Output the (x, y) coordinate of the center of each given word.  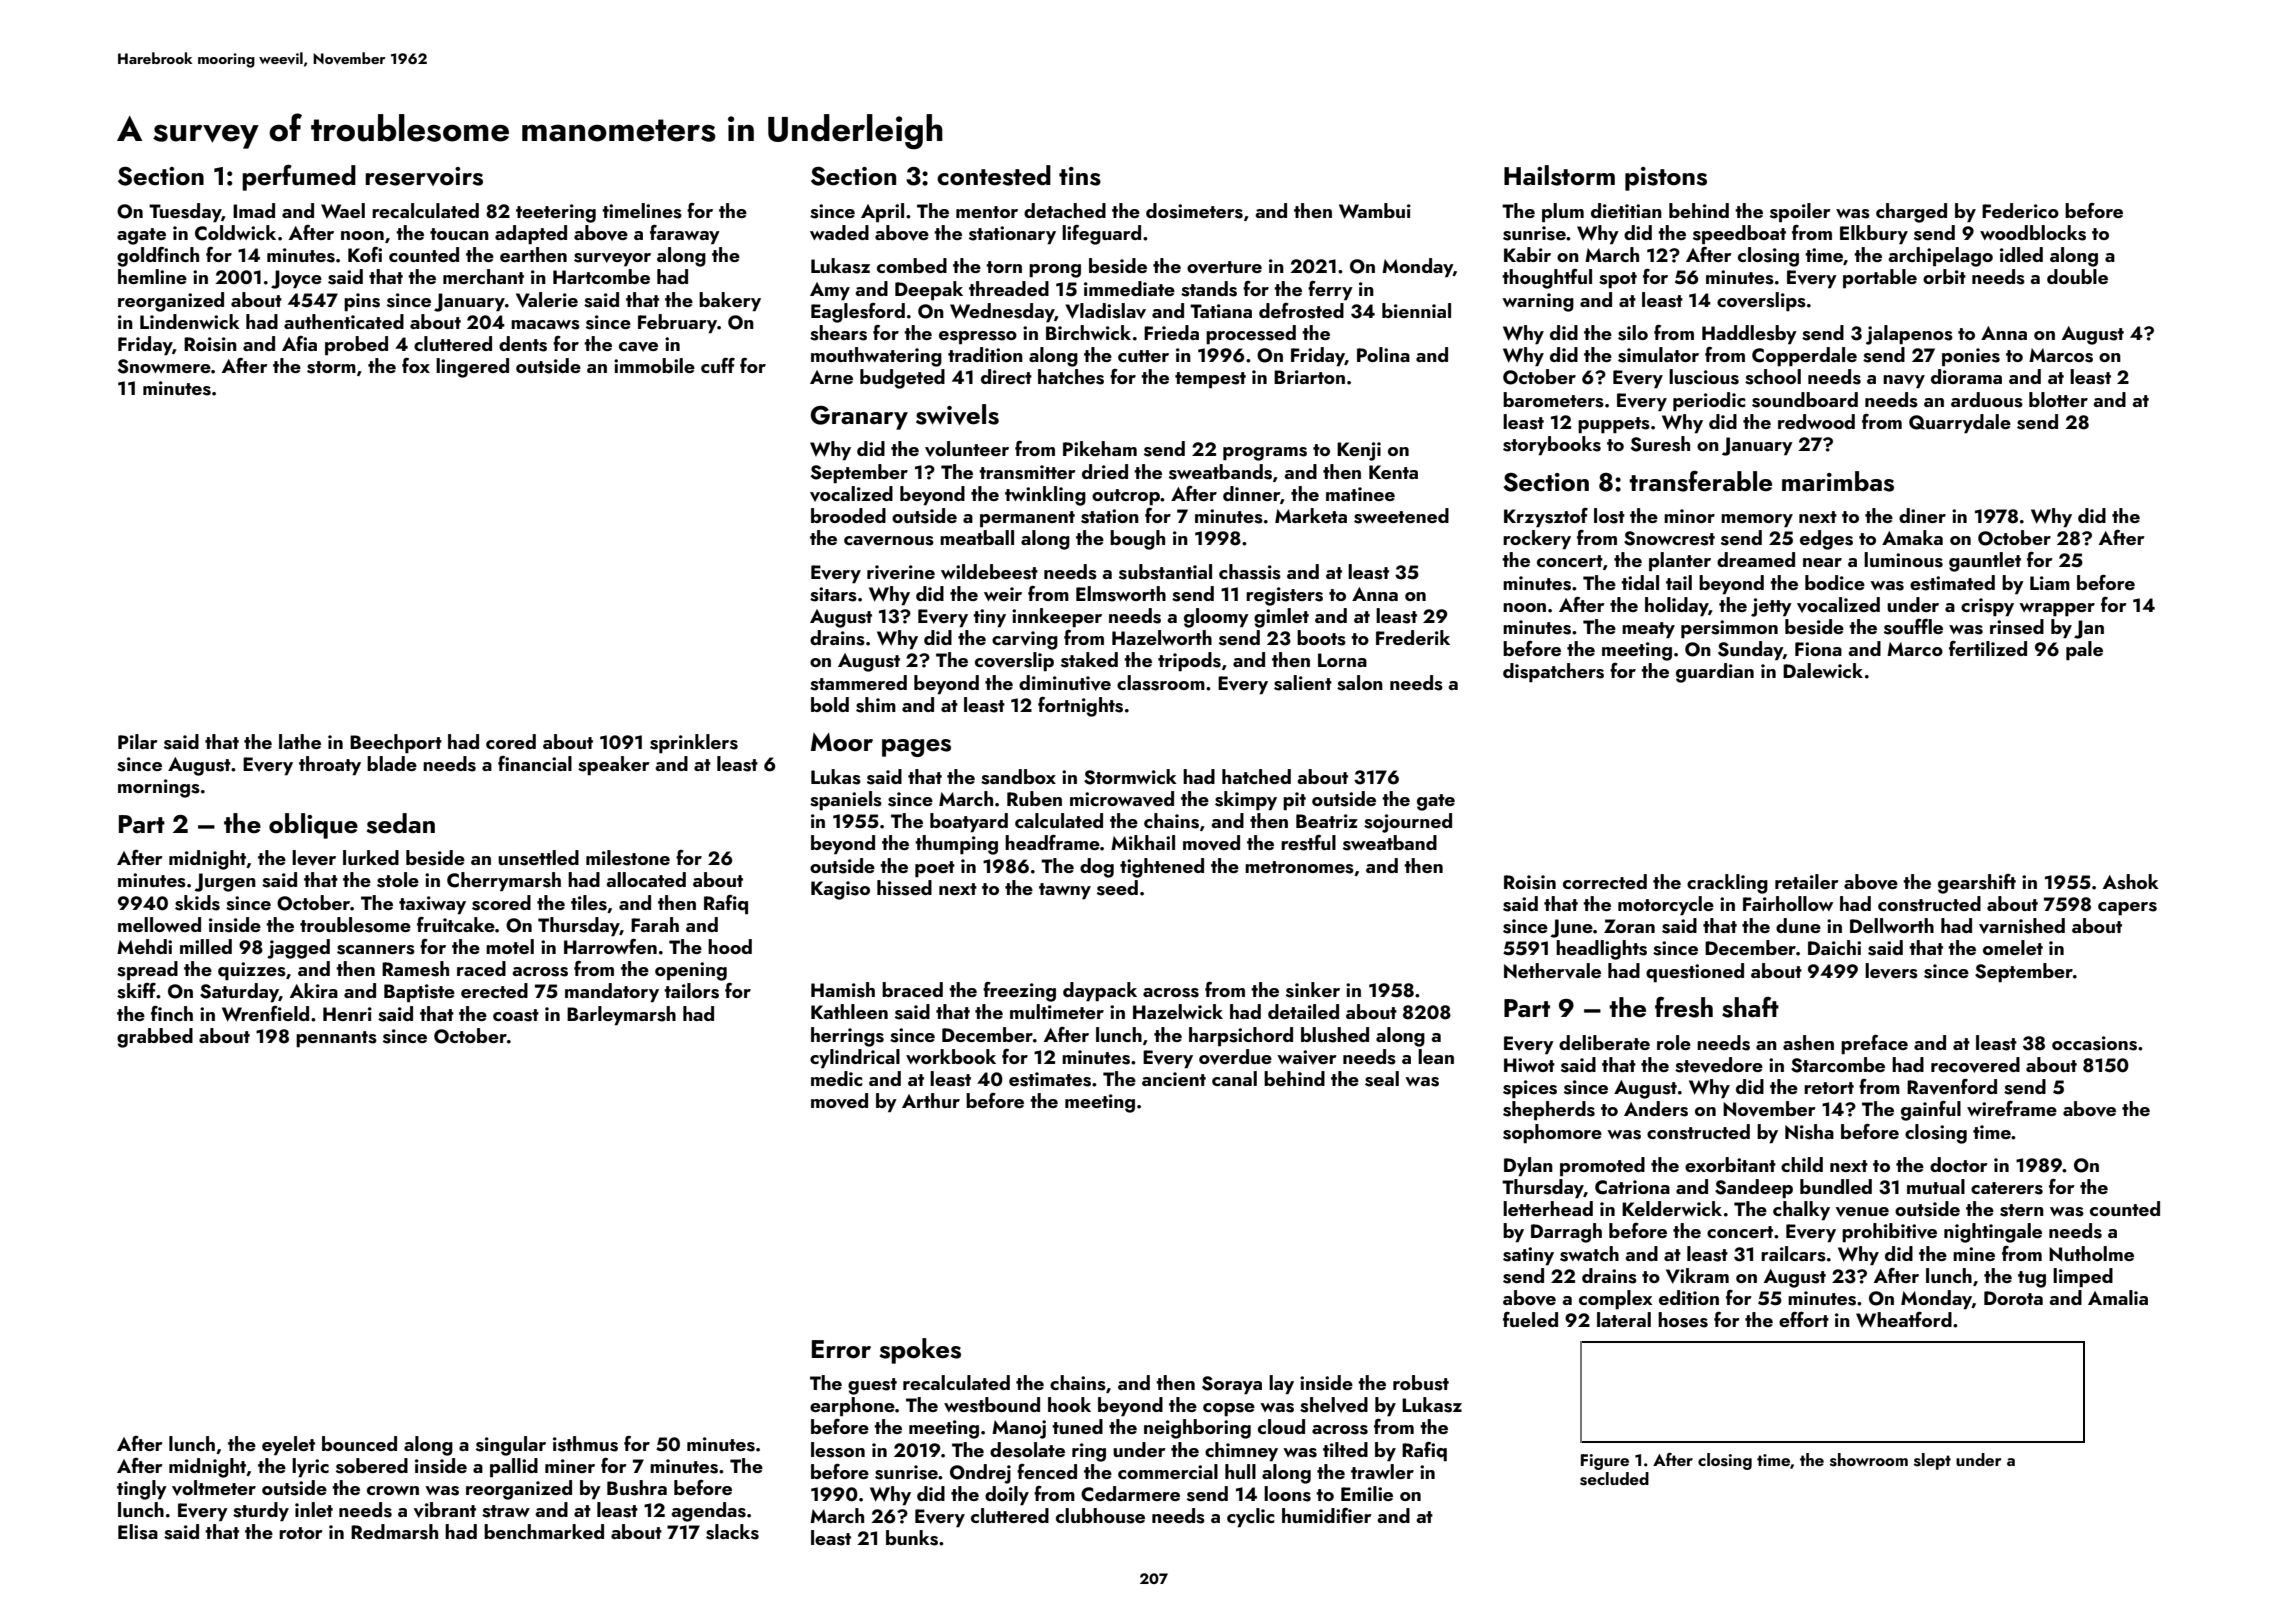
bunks (912, 1538)
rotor (301, 1533)
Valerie (547, 300)
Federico (2020, 210)
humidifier (1327, 1515)
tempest (1210, 380)
